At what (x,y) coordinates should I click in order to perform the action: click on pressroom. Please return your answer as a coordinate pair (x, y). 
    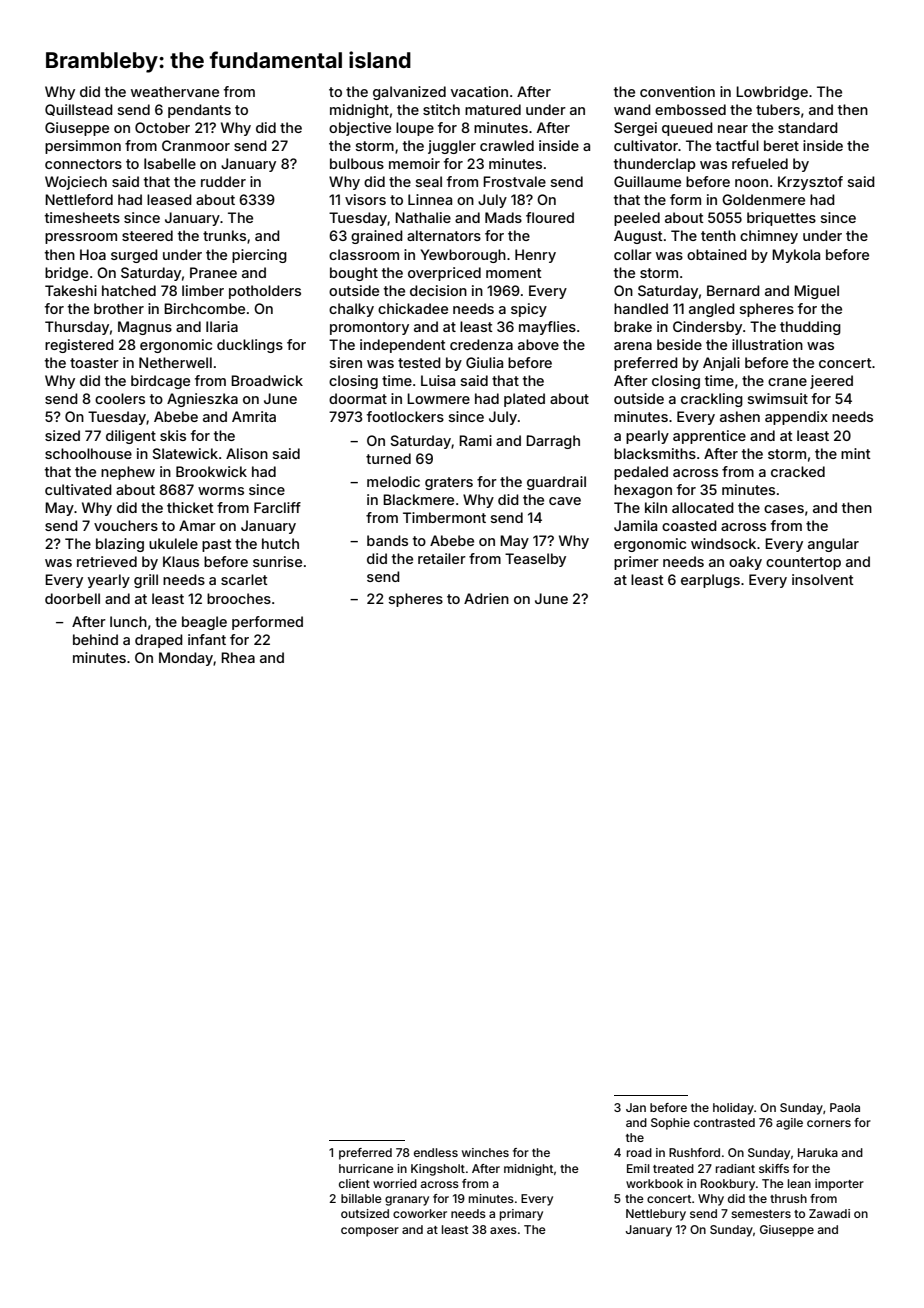
    Looking at the image, I should click on (81, 238).
